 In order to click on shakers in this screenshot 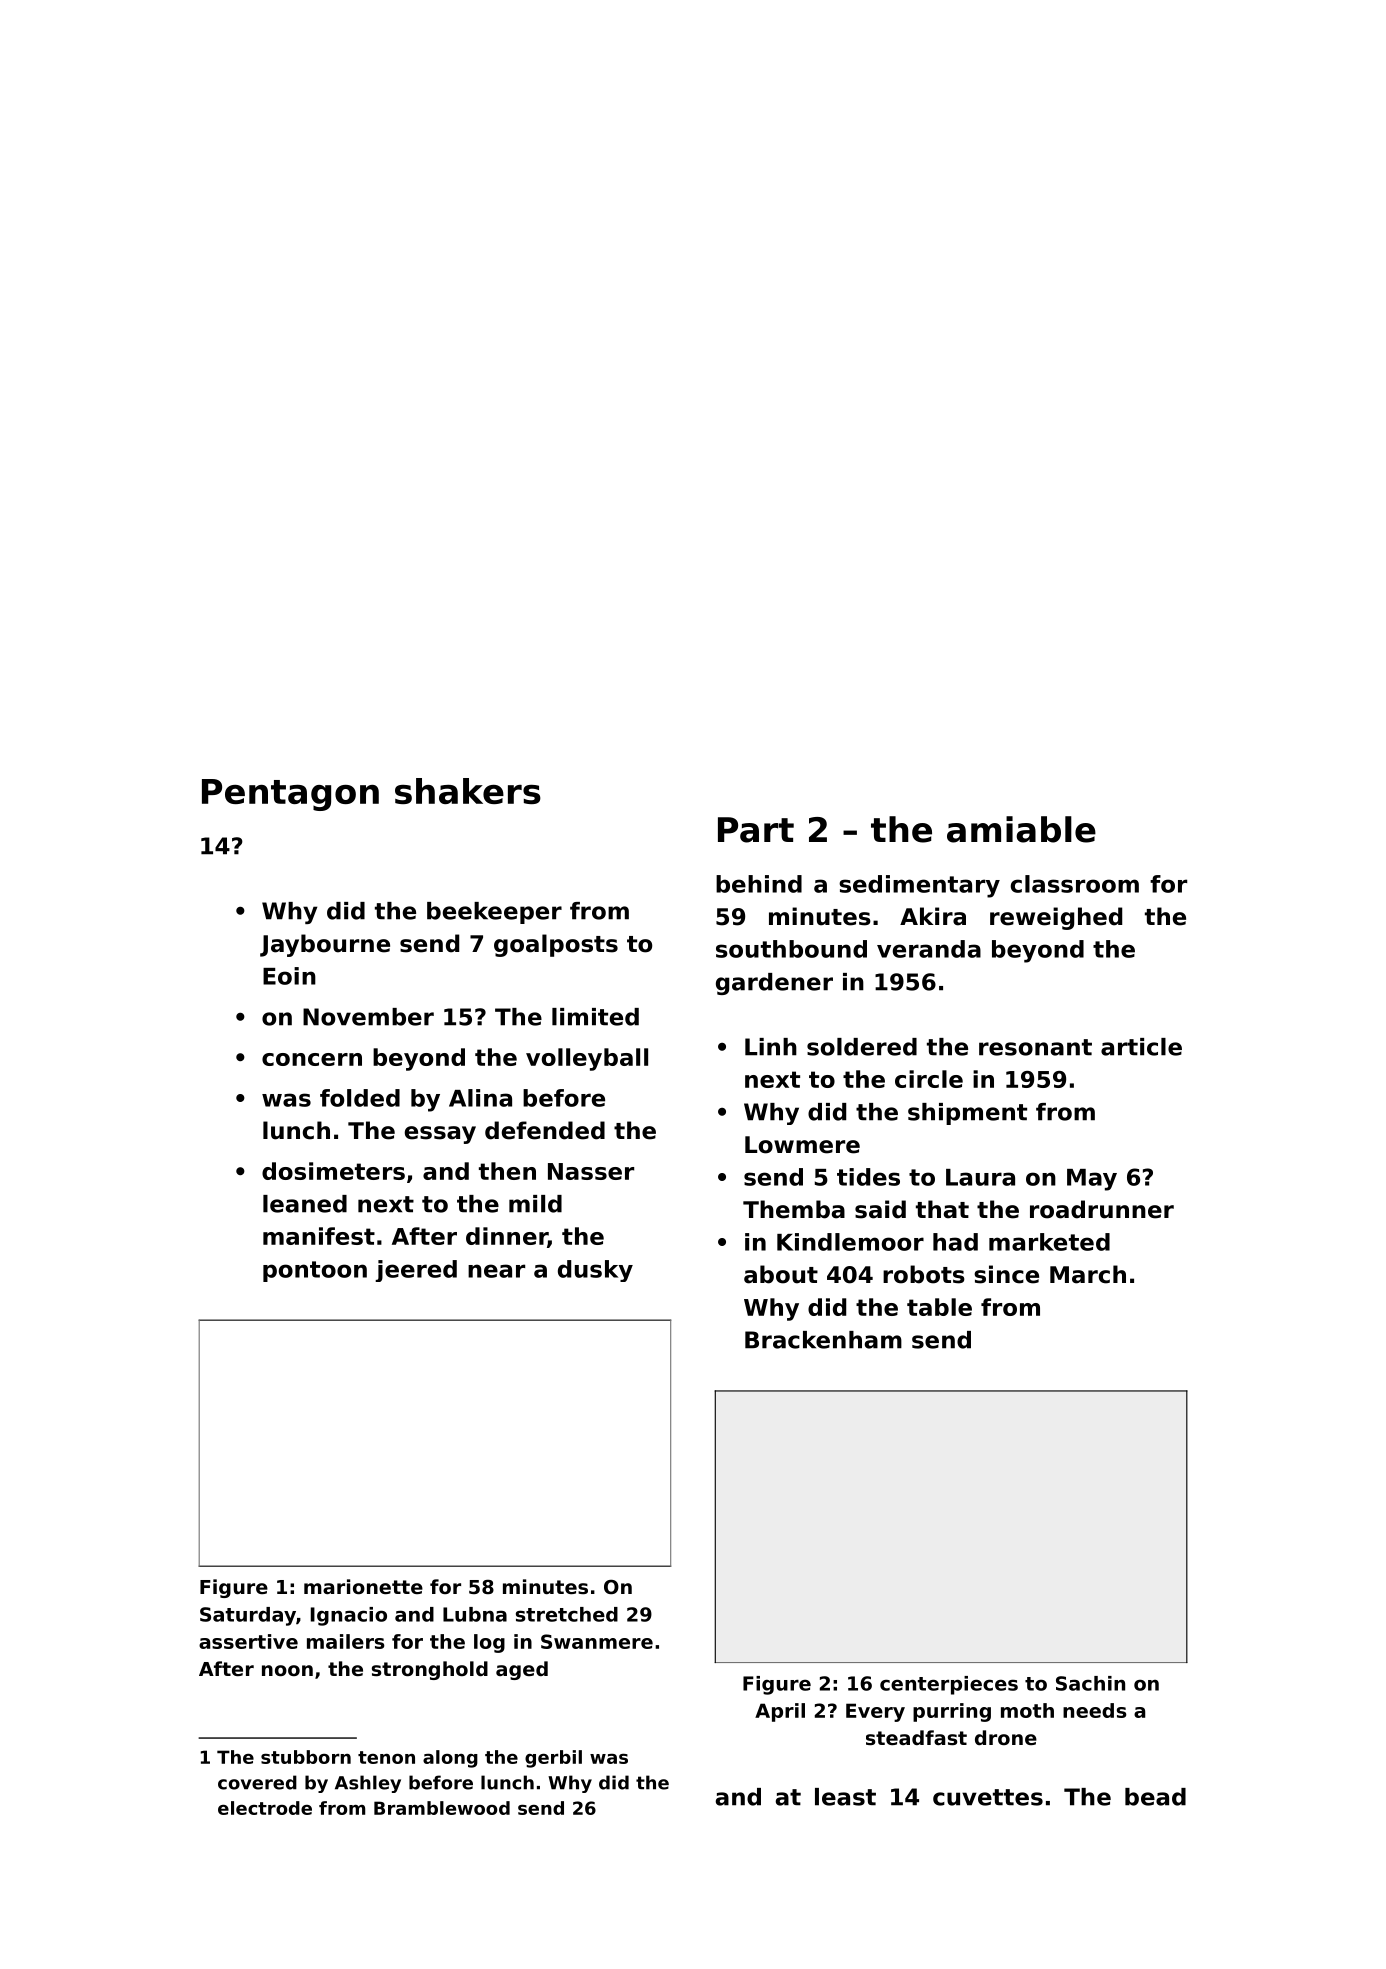, I will do `click(468, 791)`.
